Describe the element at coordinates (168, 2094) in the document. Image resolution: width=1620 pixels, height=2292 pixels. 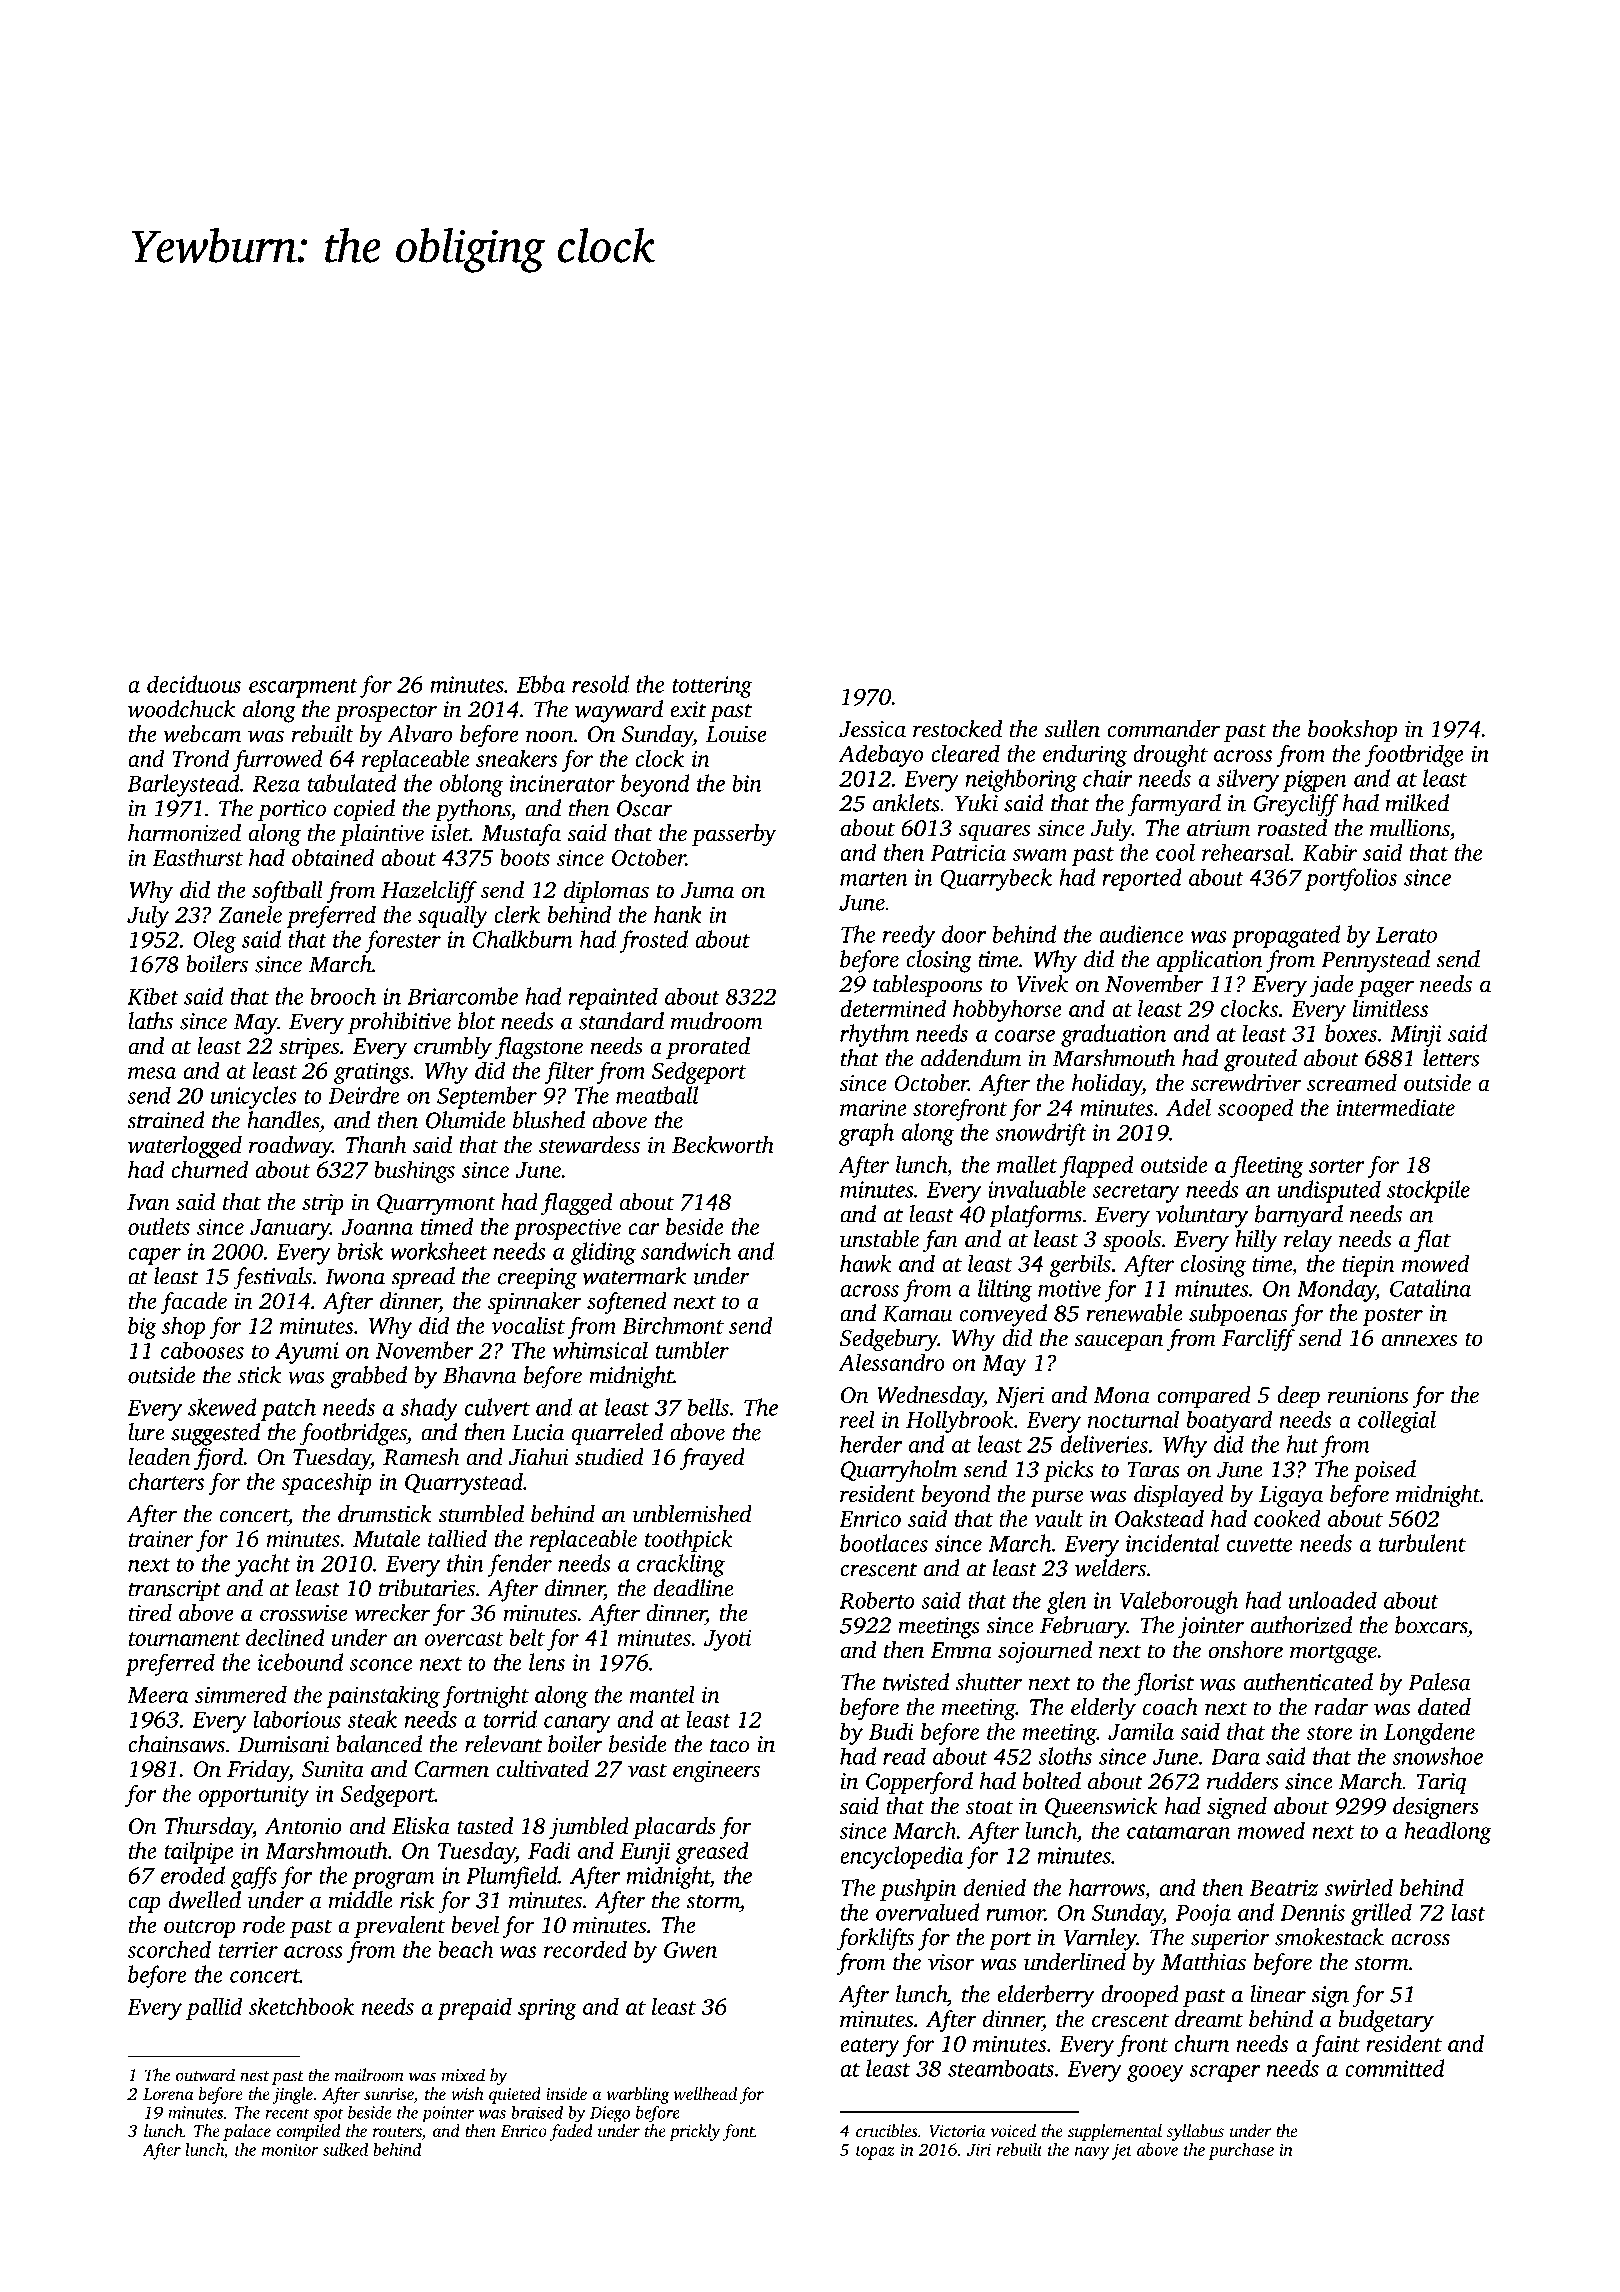
I see `Lorena` at that location.
